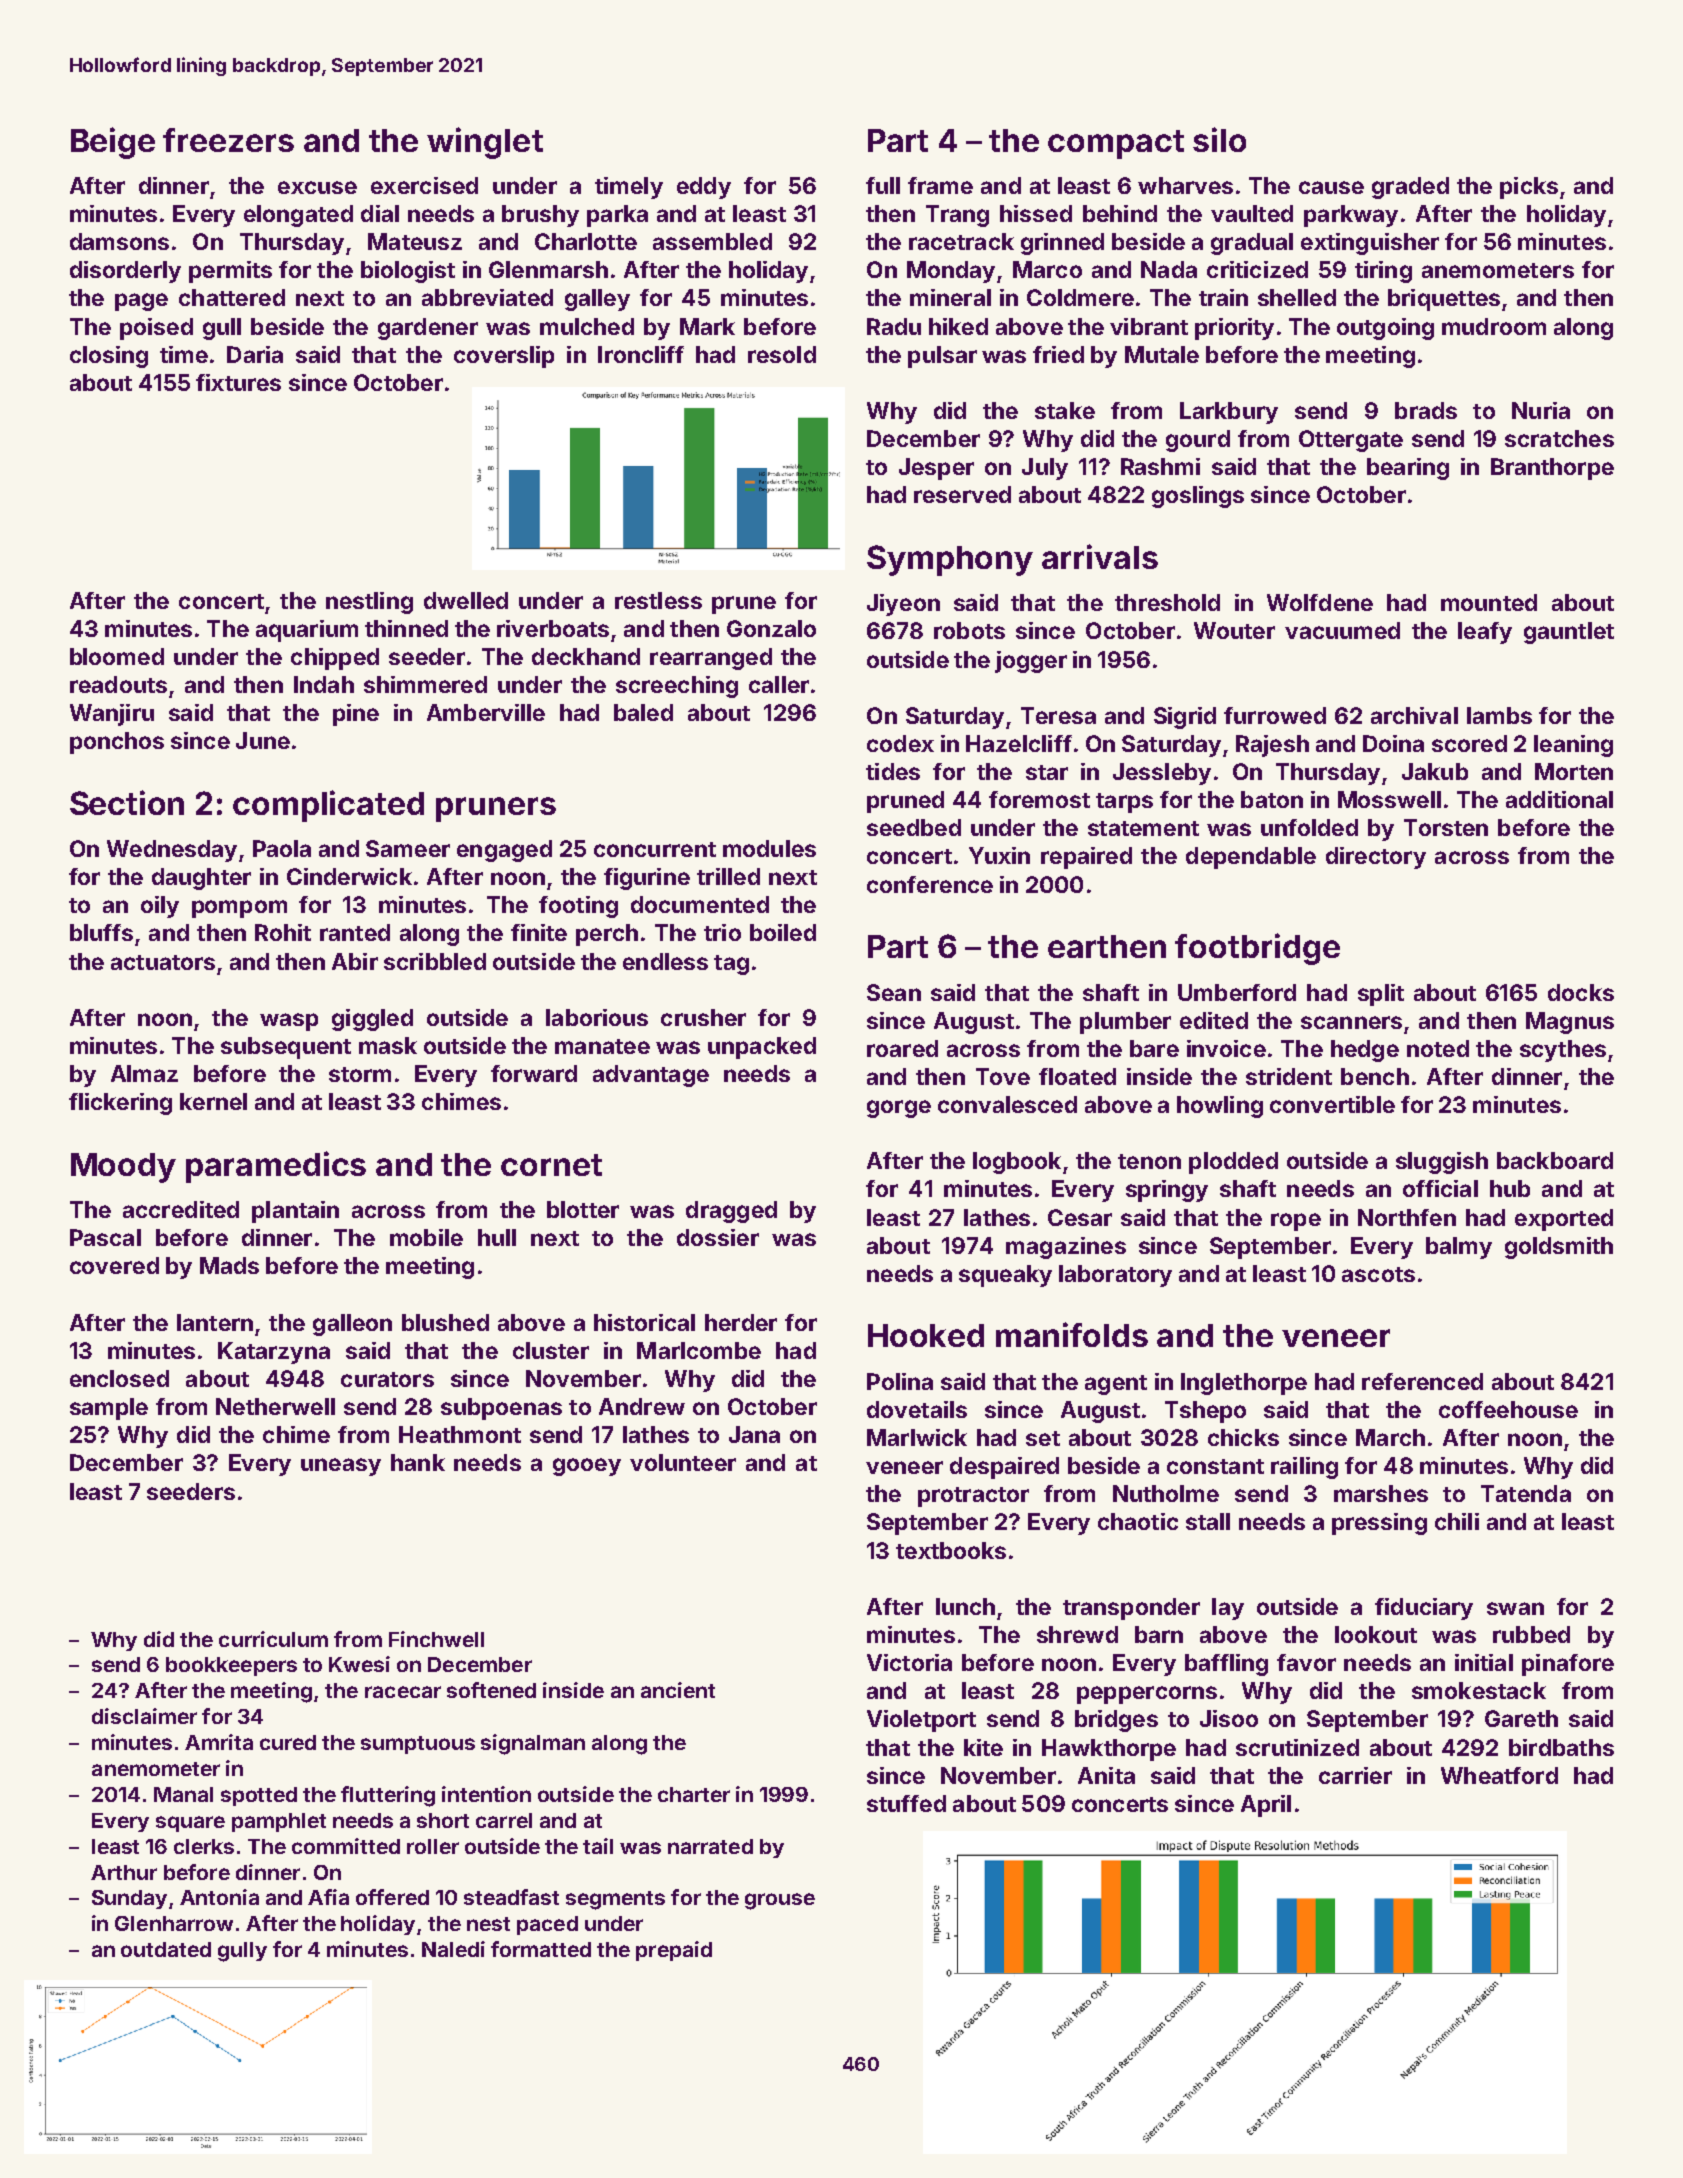 The height and width of the screenshot is (2178, 1683). What do you see at coordinates (1297, 297) in the screenshot?
I see `shelled` at bounding box center [1297, 297].
